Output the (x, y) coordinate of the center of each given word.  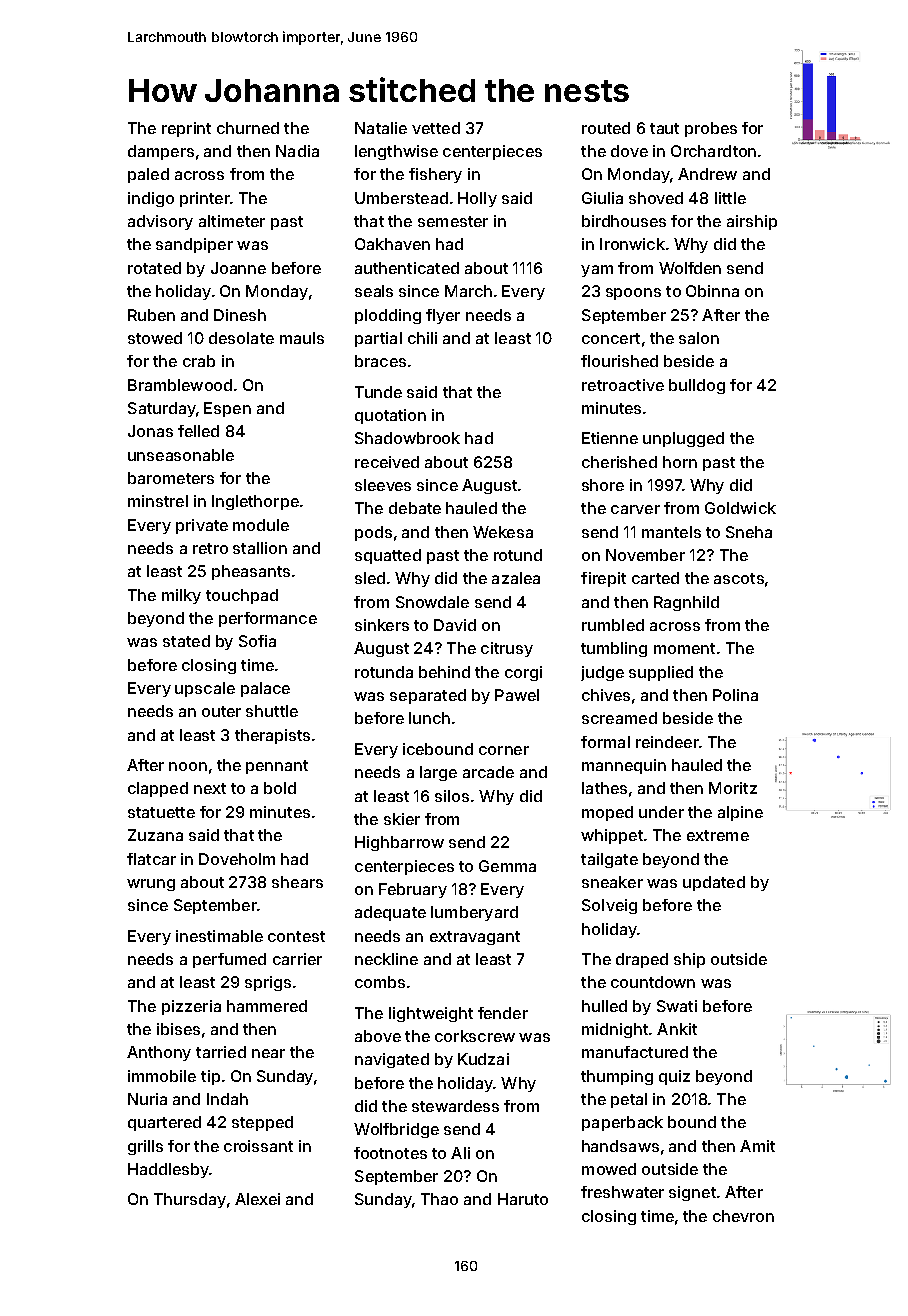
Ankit (677, 1029)
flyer (443, 316)
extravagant (475, 938)
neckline (386, 959)
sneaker (612, 882)
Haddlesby (168, 1170)
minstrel (158, 501)
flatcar (151, 859)
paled (148, 175)
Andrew (707, 174)
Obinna (712, 291)
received (387, 462)
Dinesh (240, 315)
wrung (151, 885)
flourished (619, 361)
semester (453, 221)
